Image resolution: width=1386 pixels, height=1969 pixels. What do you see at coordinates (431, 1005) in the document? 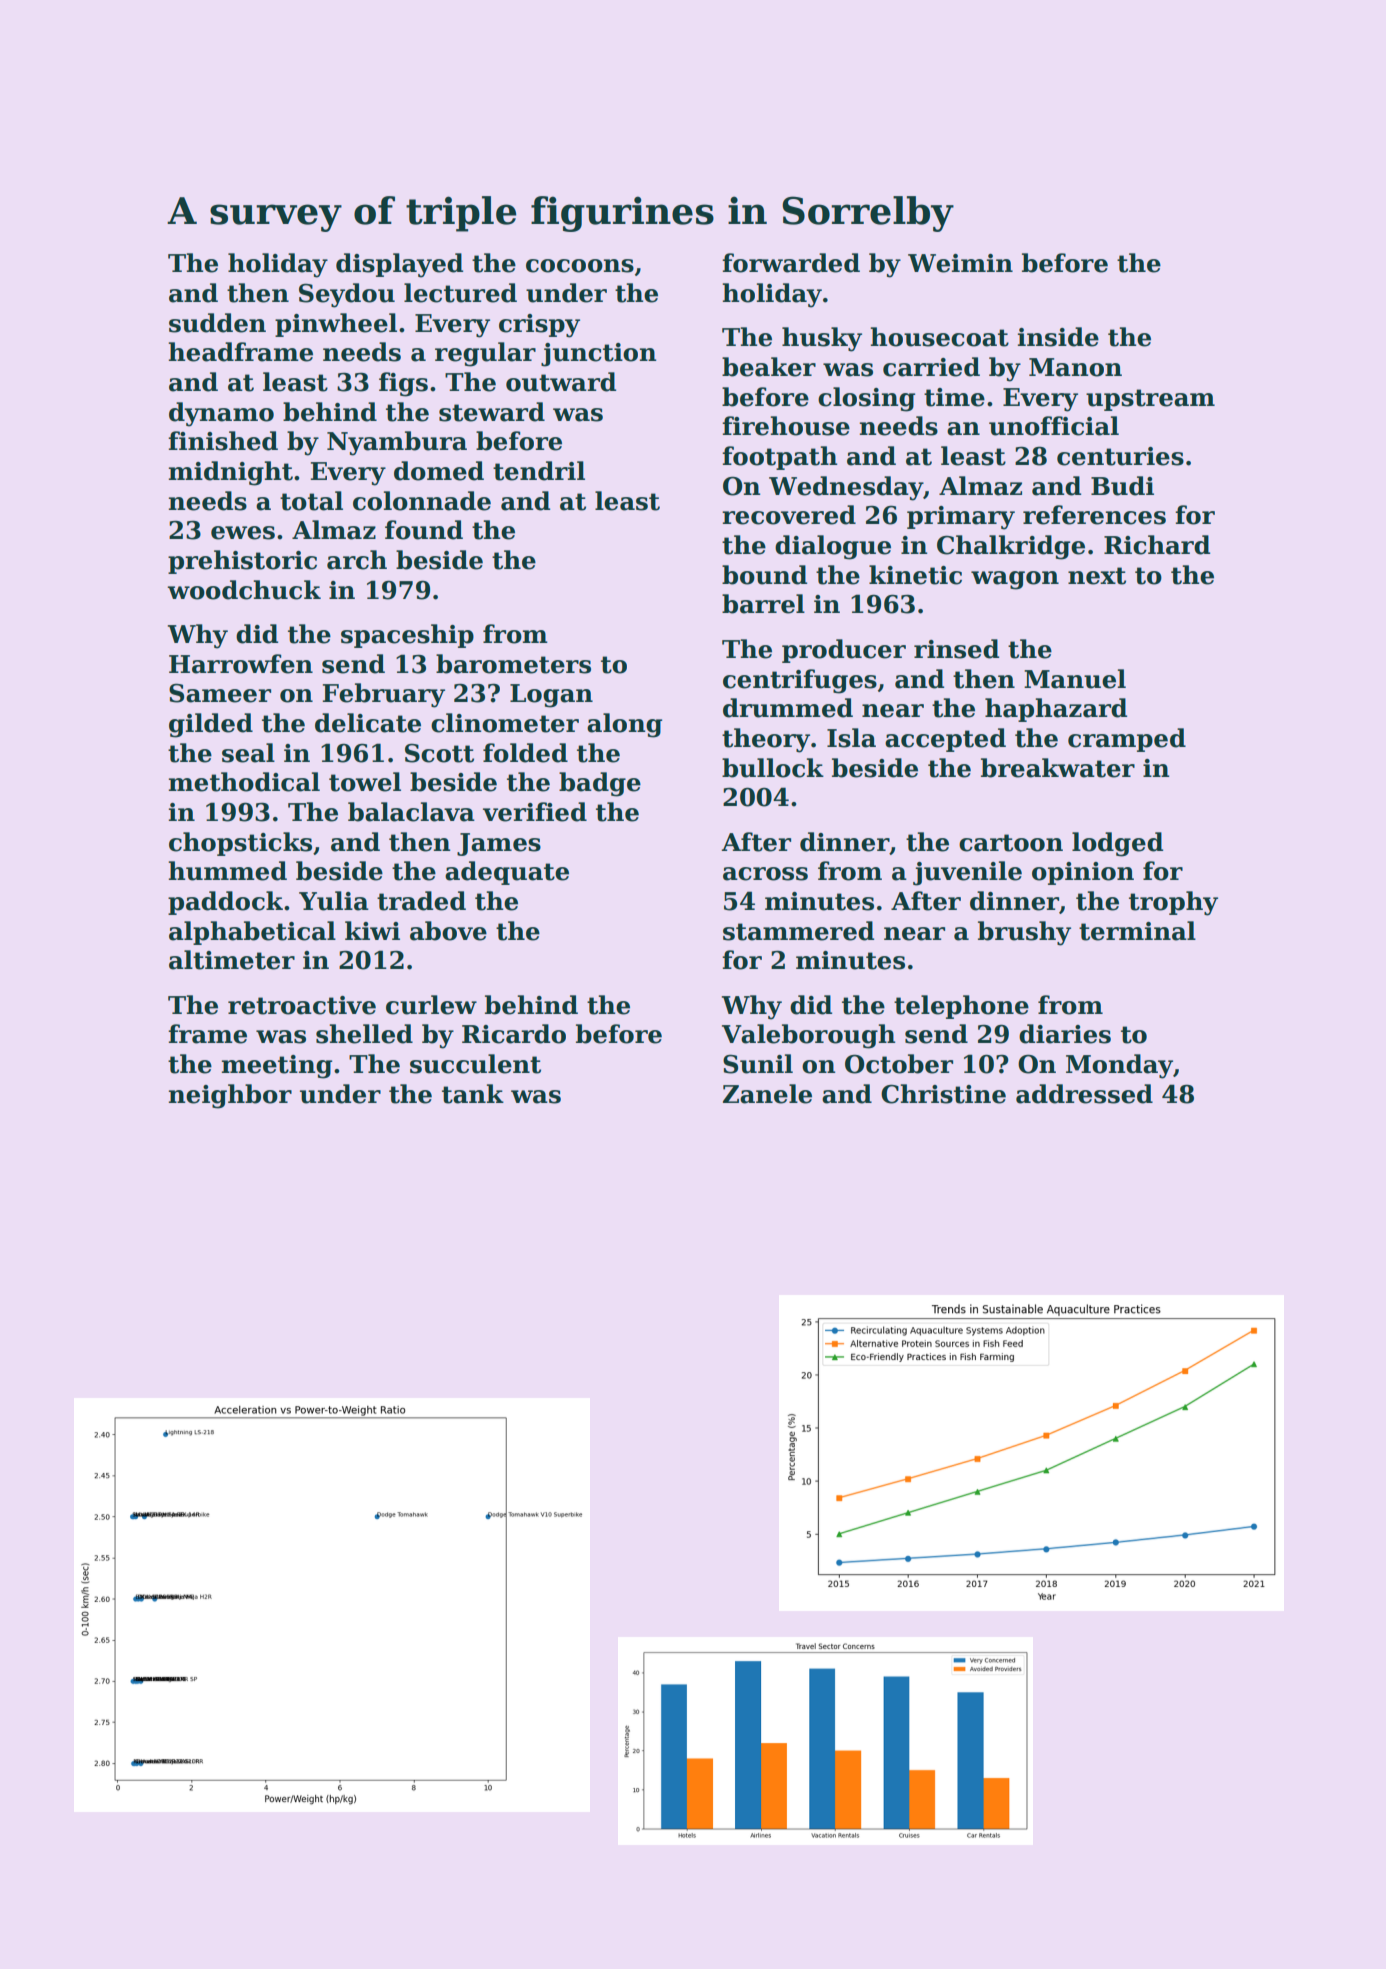
I see `curlew` at bounding box center [431, 1005].
